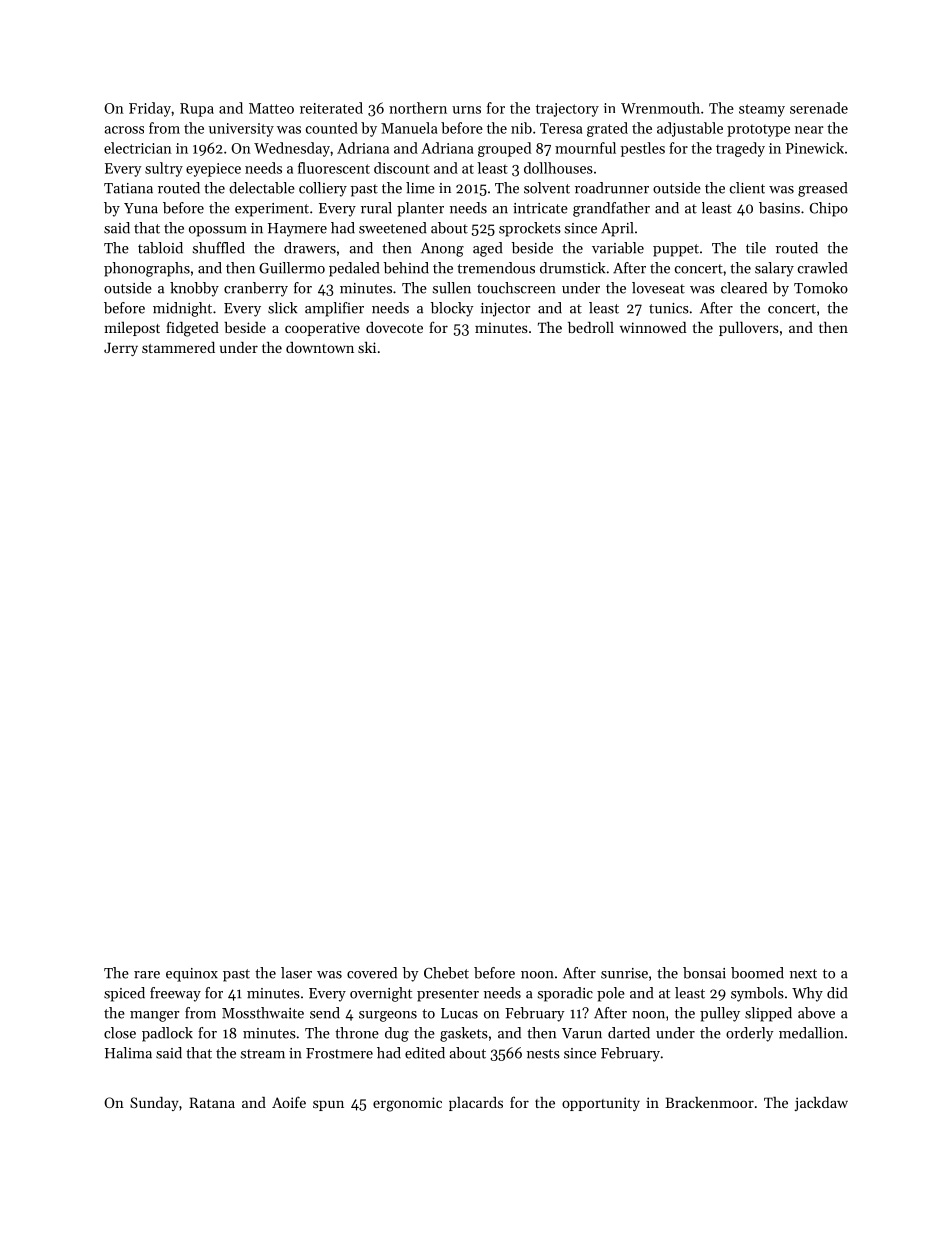 The image size is (952, 1233). I want to click on Jerry, so click(121, 349).
